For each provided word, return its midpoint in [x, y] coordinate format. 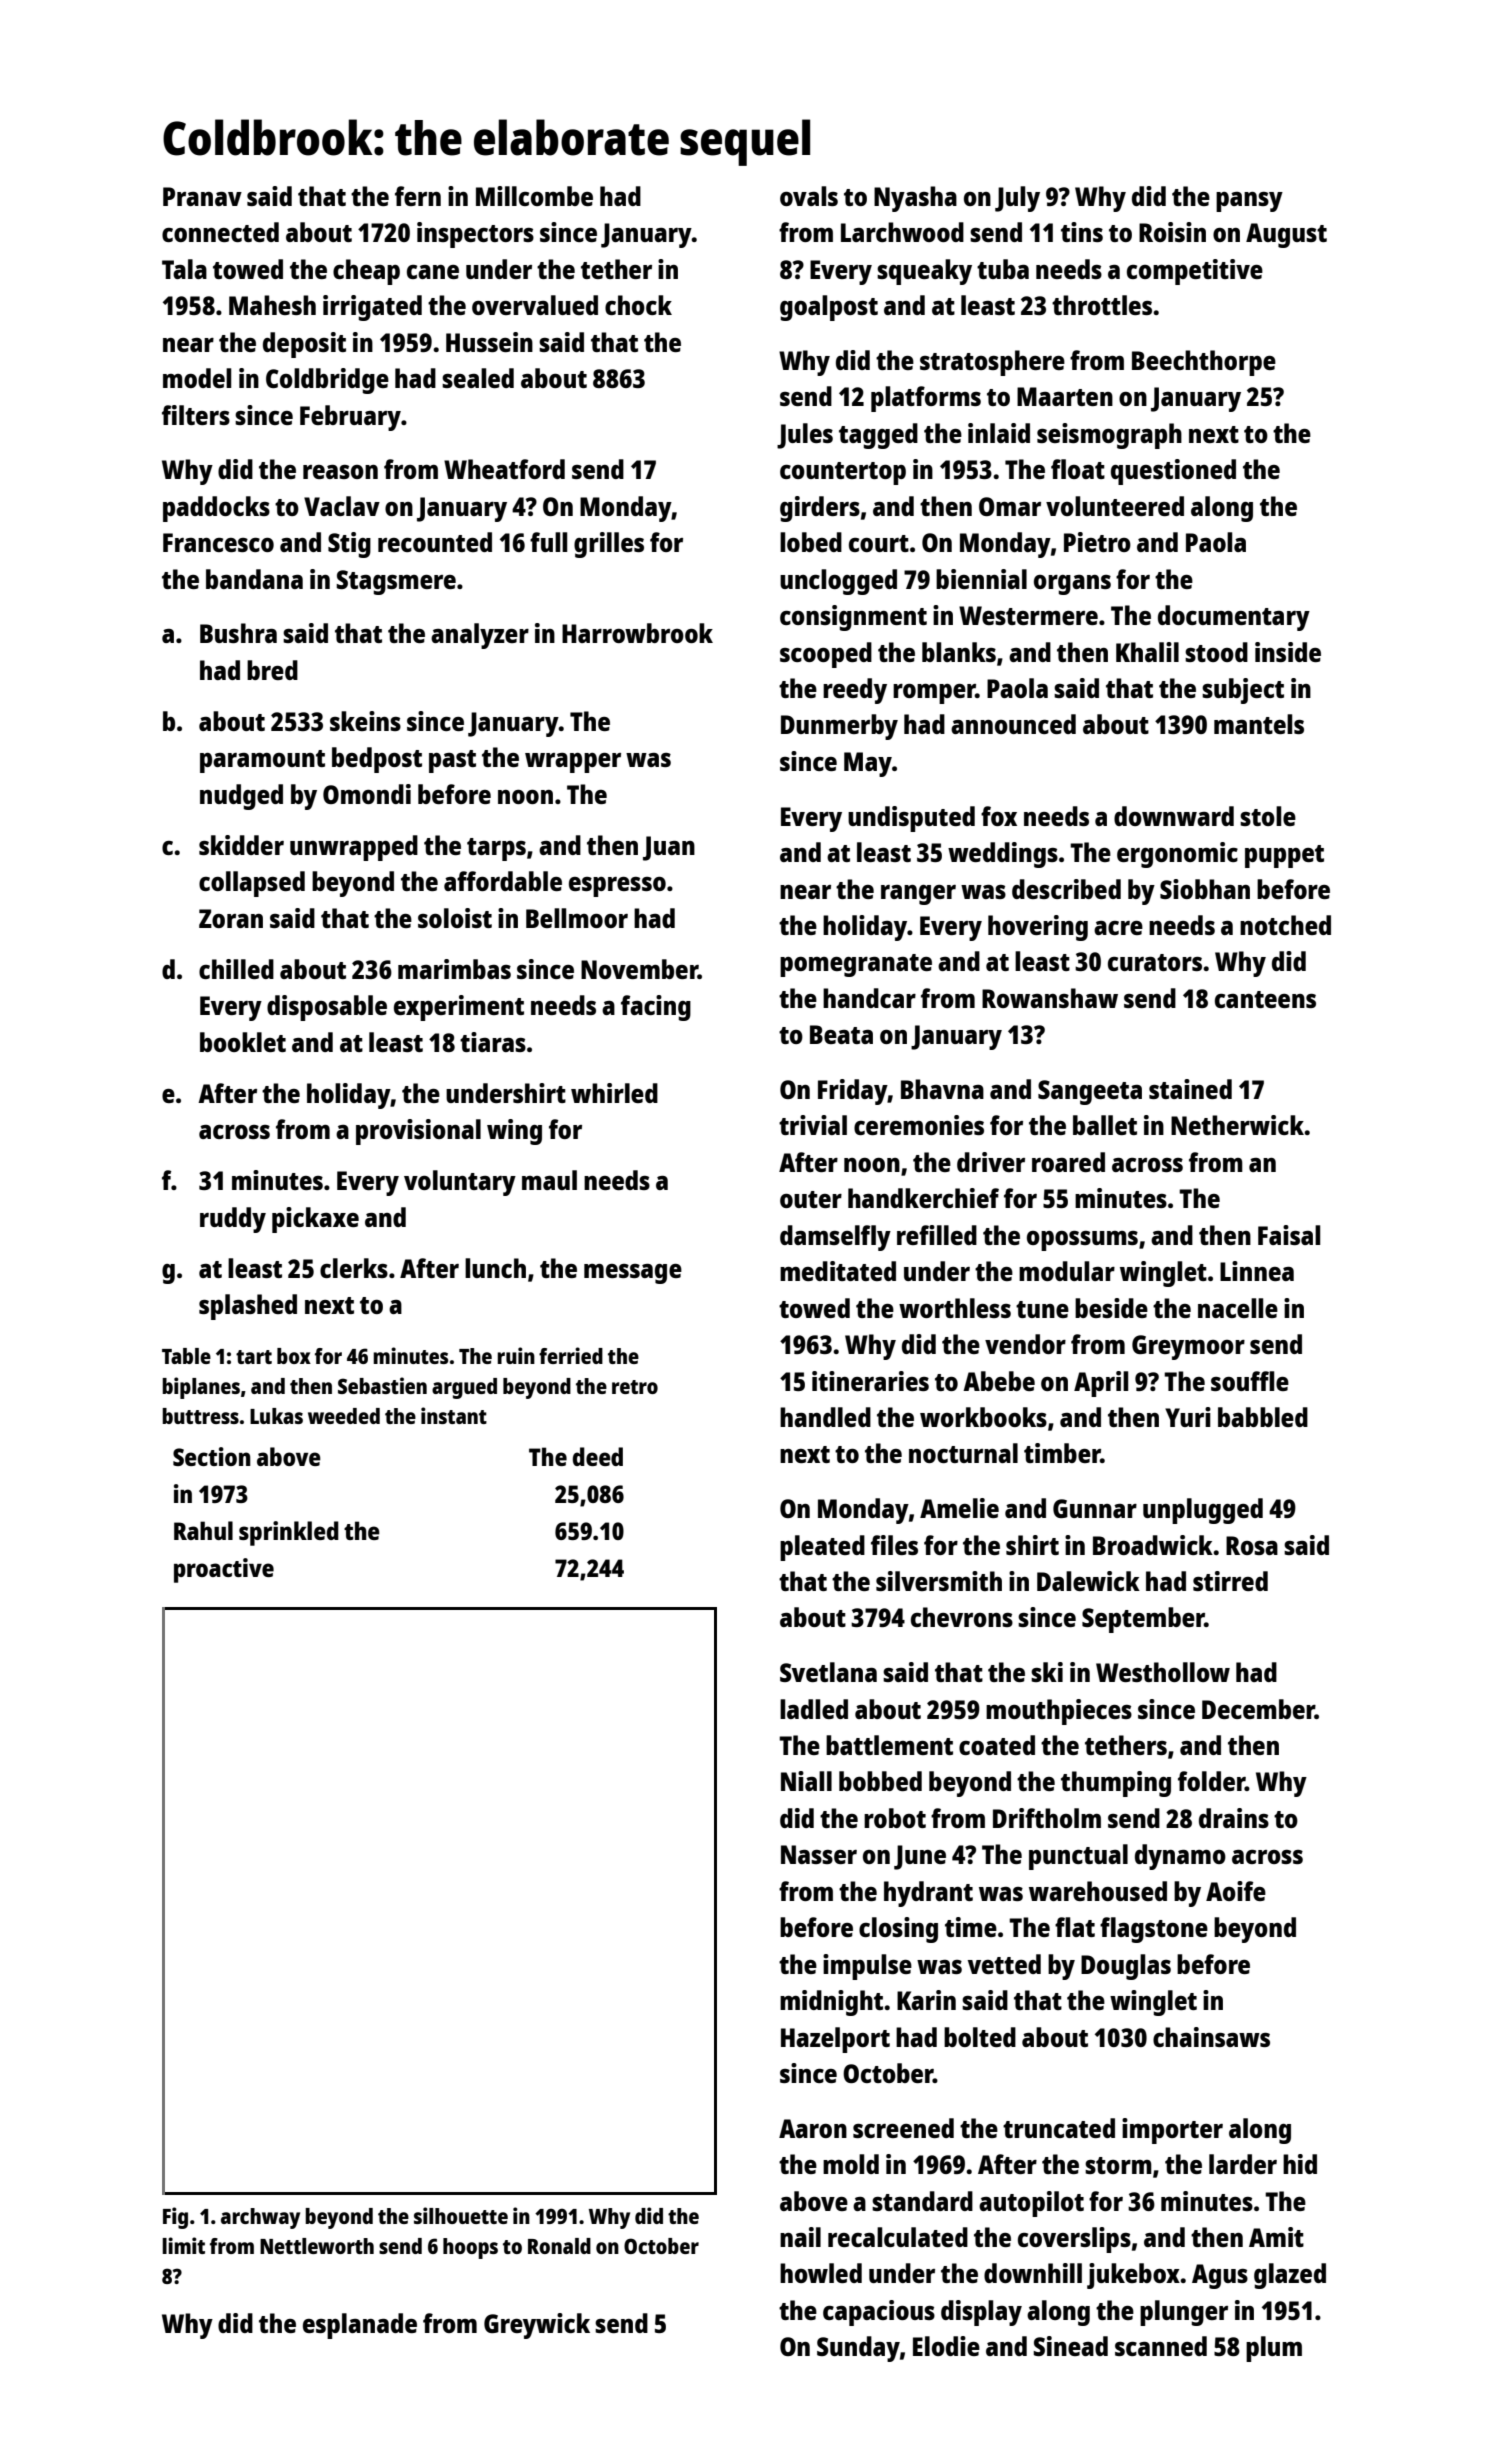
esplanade [360, 2326]
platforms [926, 399]
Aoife [1236, 1891]
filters [196, 415]
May [868, 764]
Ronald [559, 2246]
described [1066, 889]
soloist [455, 918]
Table [186, 1356]
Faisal [1289, 1235]
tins [1082, 232]
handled [825, 1417]
